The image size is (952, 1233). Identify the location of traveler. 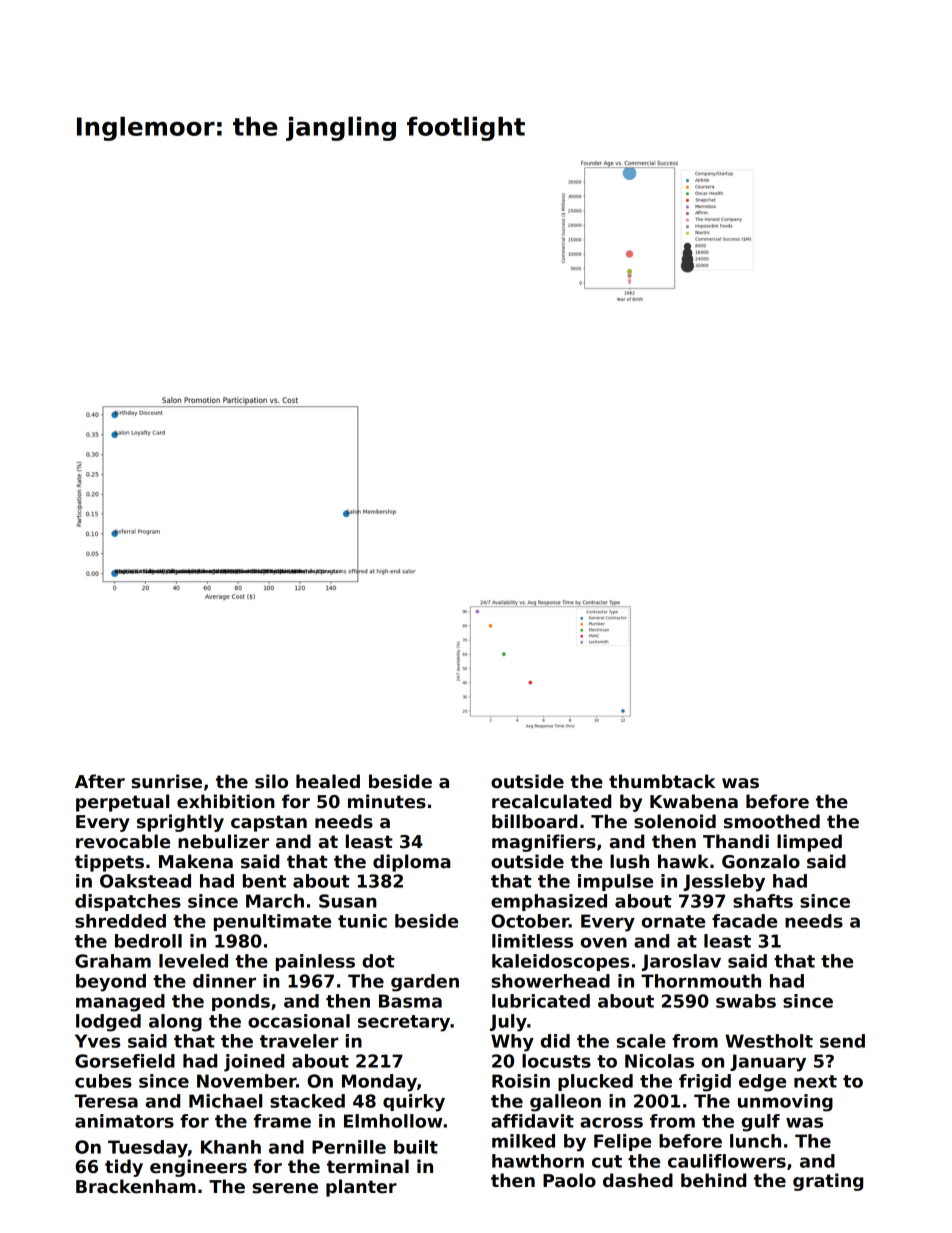
(299, 1041).
